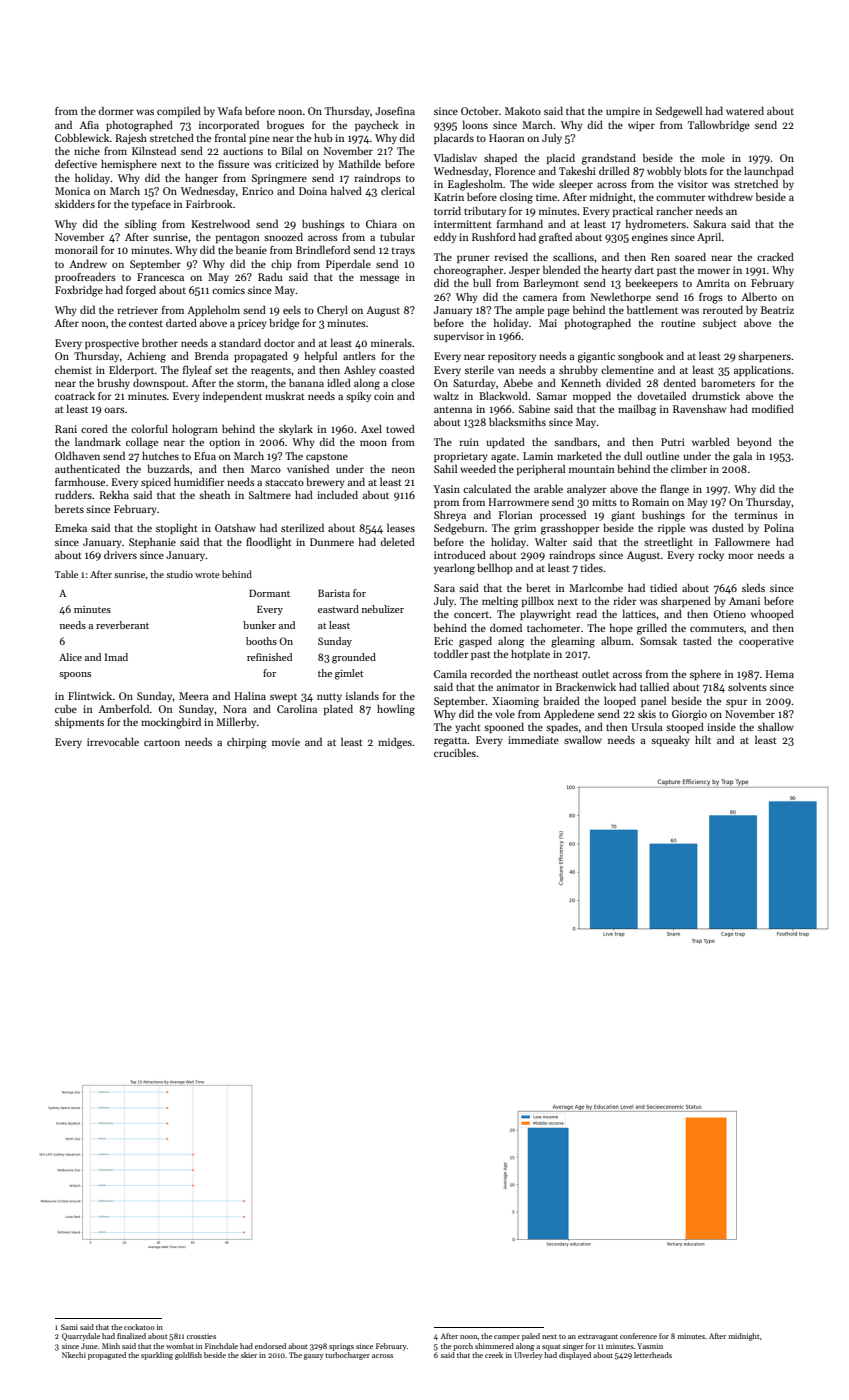 Image resolution: width=849 pixels, height=1400 pixels. I want to click on Cobblewick, so click(82, 137).
